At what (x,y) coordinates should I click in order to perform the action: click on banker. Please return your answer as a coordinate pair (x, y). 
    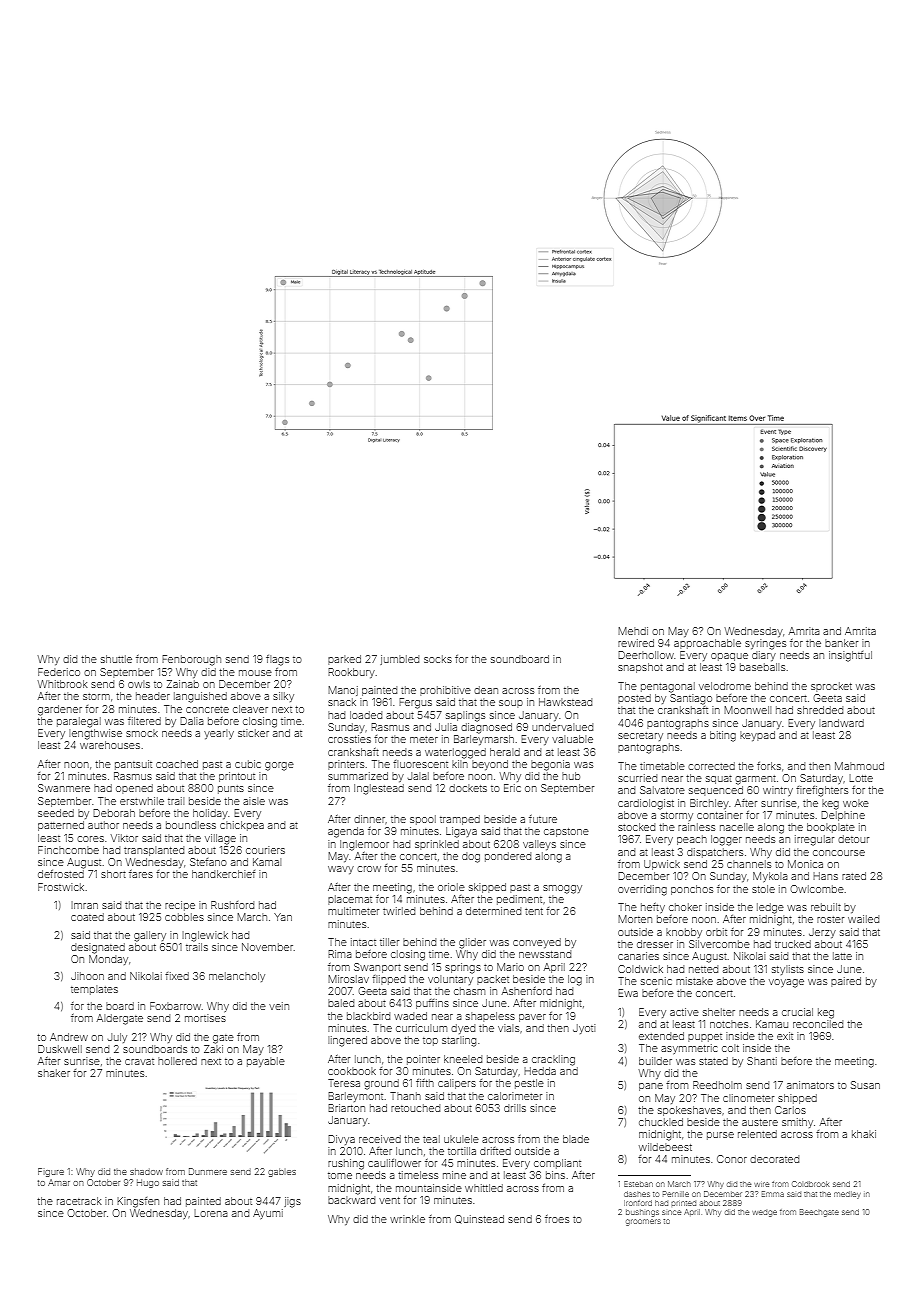
    Looking at the image, I should click on (841, 643).
